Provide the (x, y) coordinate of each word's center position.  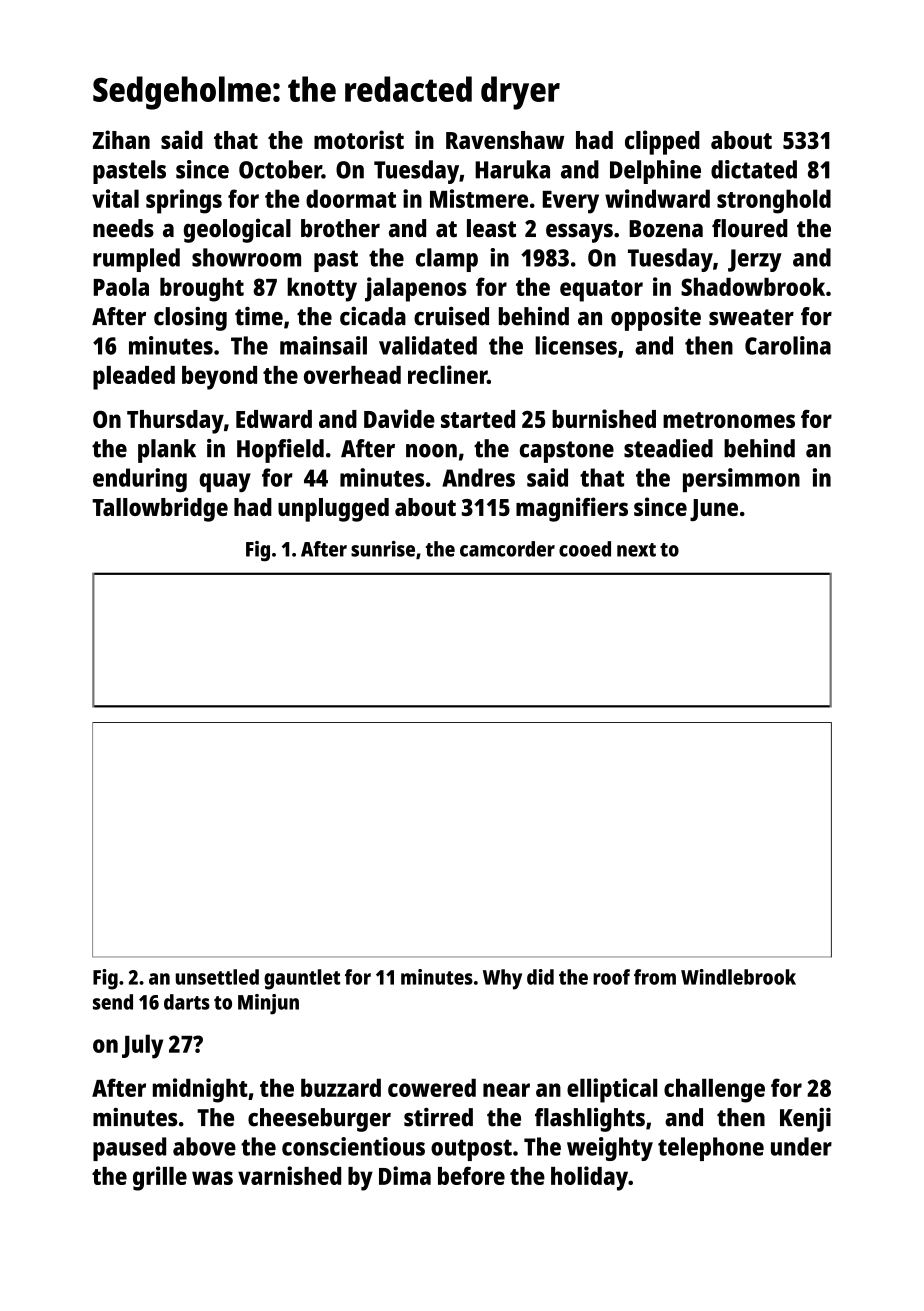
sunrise (383, 549)
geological (237, 230)
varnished (289, 1175)
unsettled (217, 977)
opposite (656, 319)
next (636, 550)
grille (160, 1178)
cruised (451, 316)
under (801, 1146)
